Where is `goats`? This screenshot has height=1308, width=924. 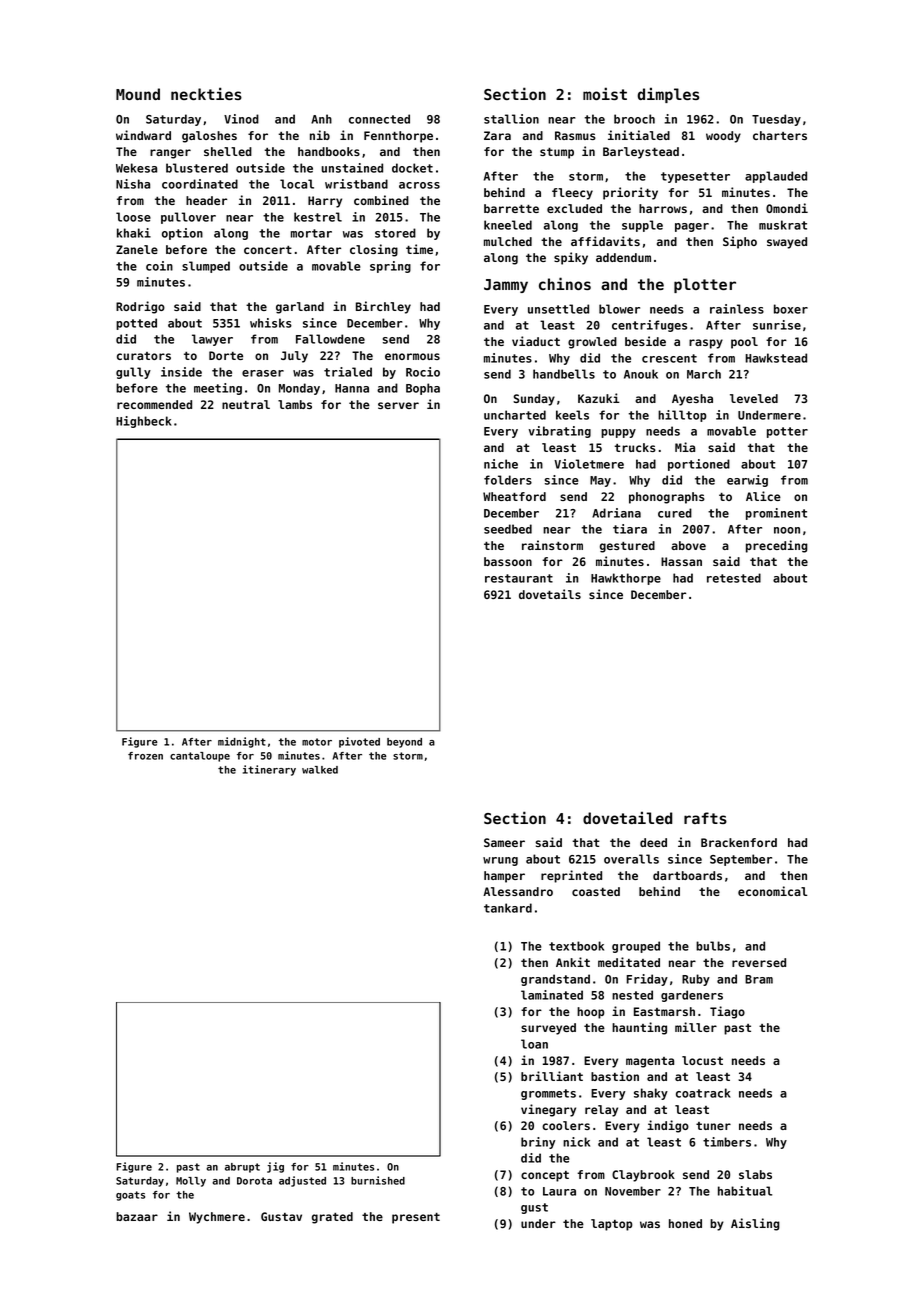
goats is located at coordinates (130, 1196).
